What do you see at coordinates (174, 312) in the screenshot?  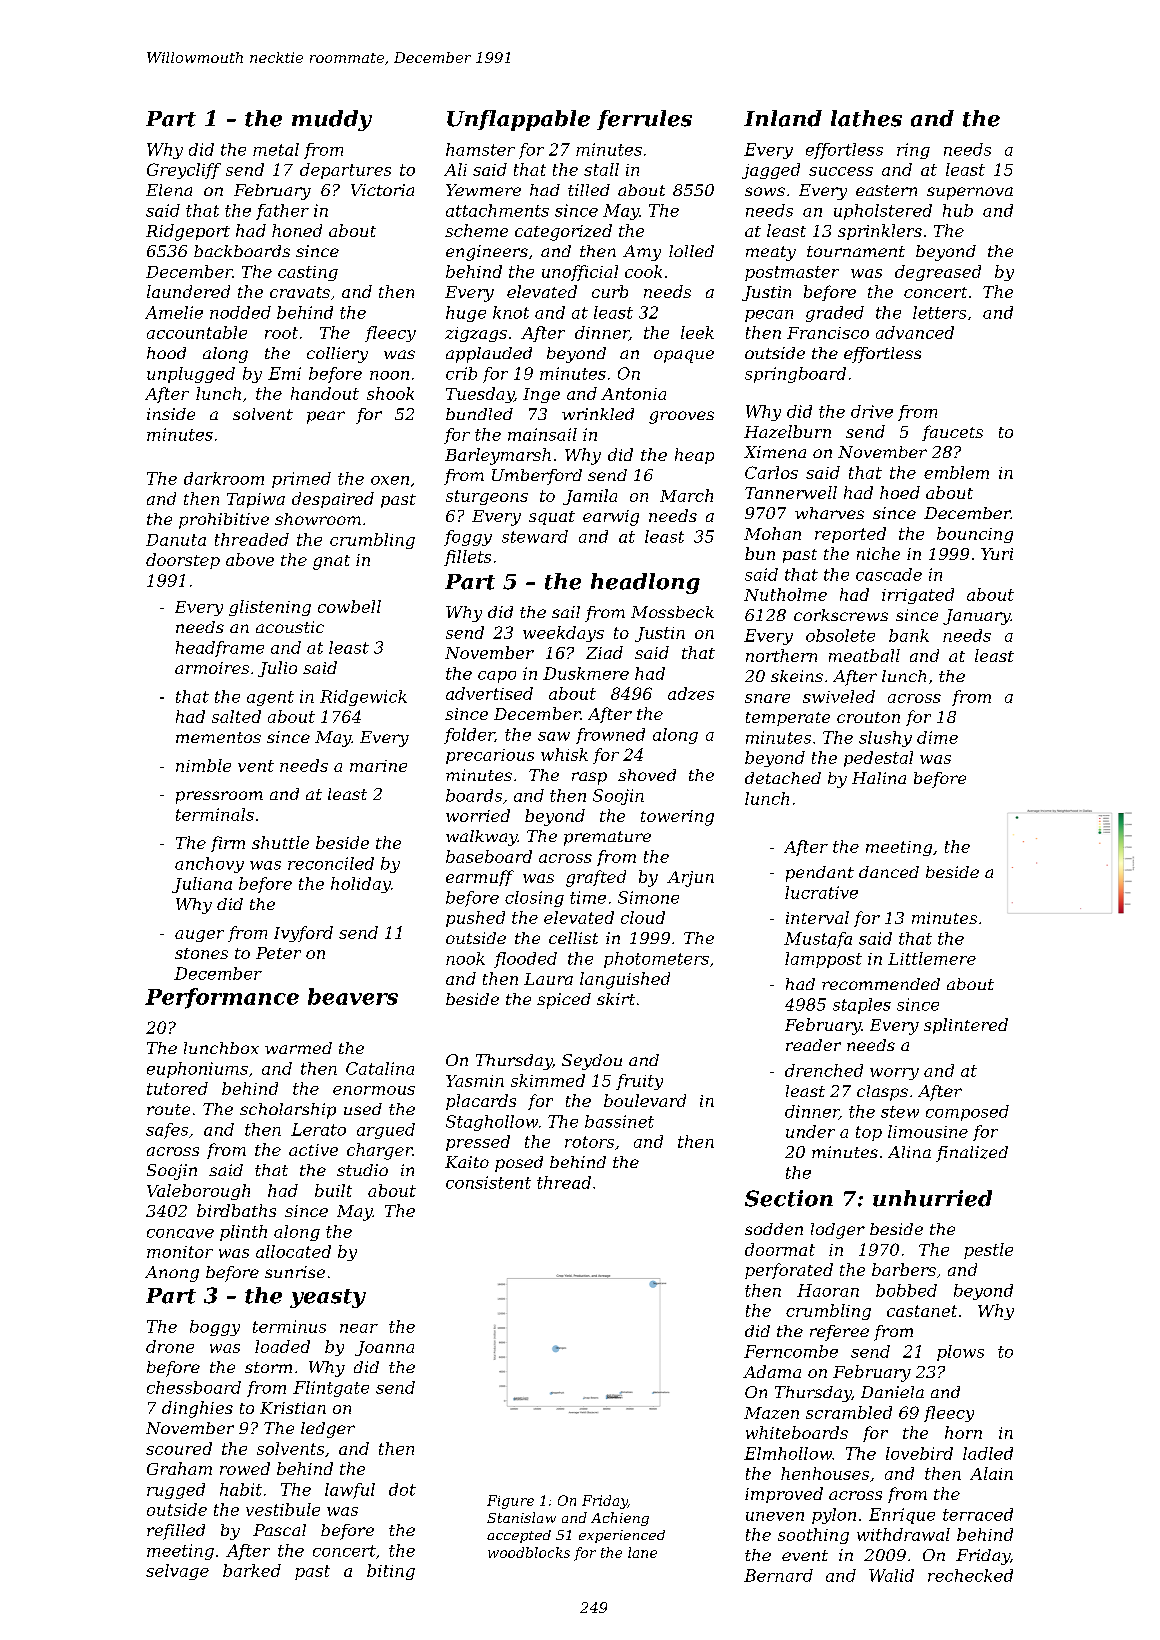 I see `Amelie` at bounding box center [174, 312].
